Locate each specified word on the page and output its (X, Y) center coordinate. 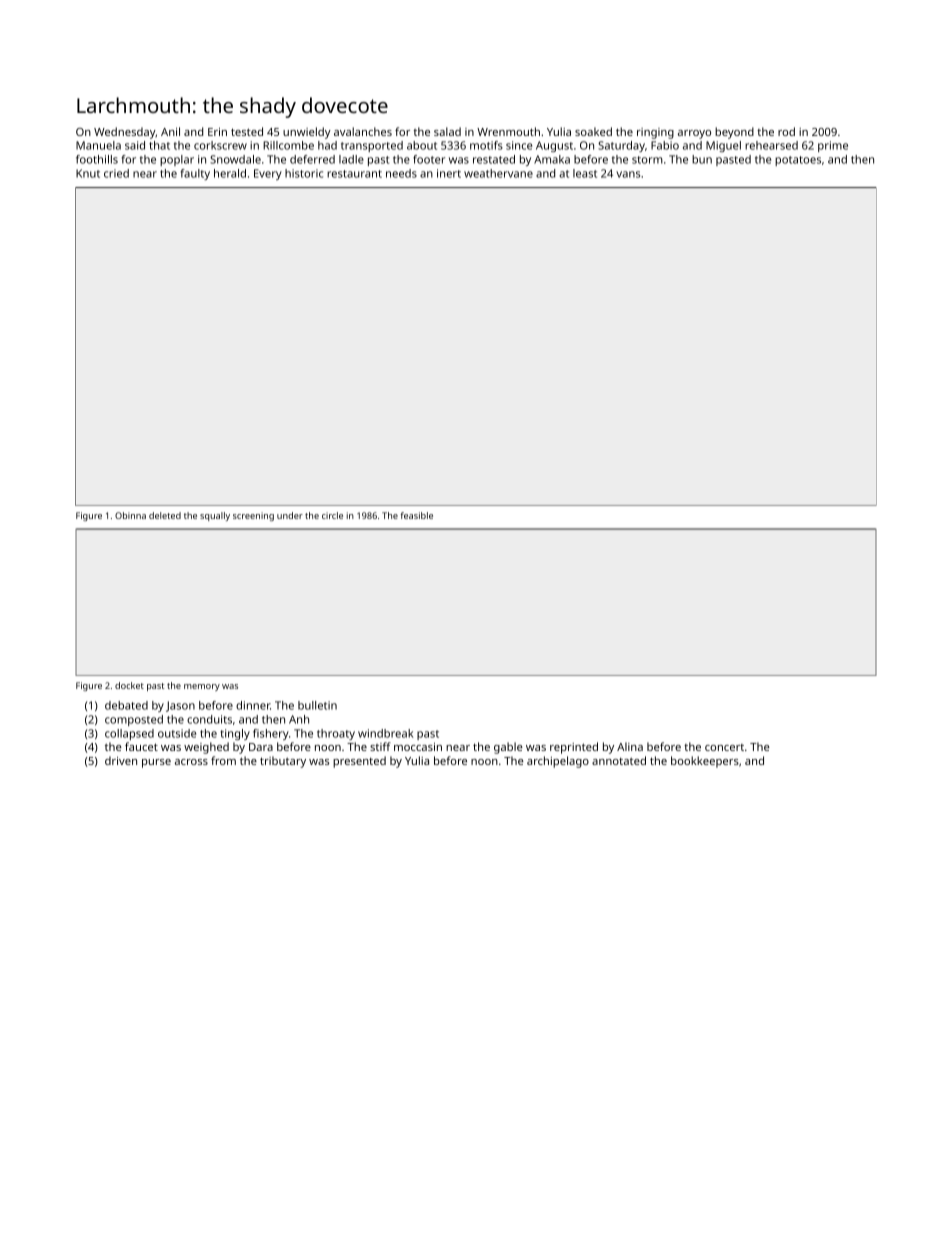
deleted (165, 515)
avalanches (363, 131)
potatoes (798, 161)
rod (786, 131)
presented (359, 762)
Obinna (130, 515)
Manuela (98, 145)
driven (121, 760)
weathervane (498, 173)
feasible (417, 515)
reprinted (574, 748)
